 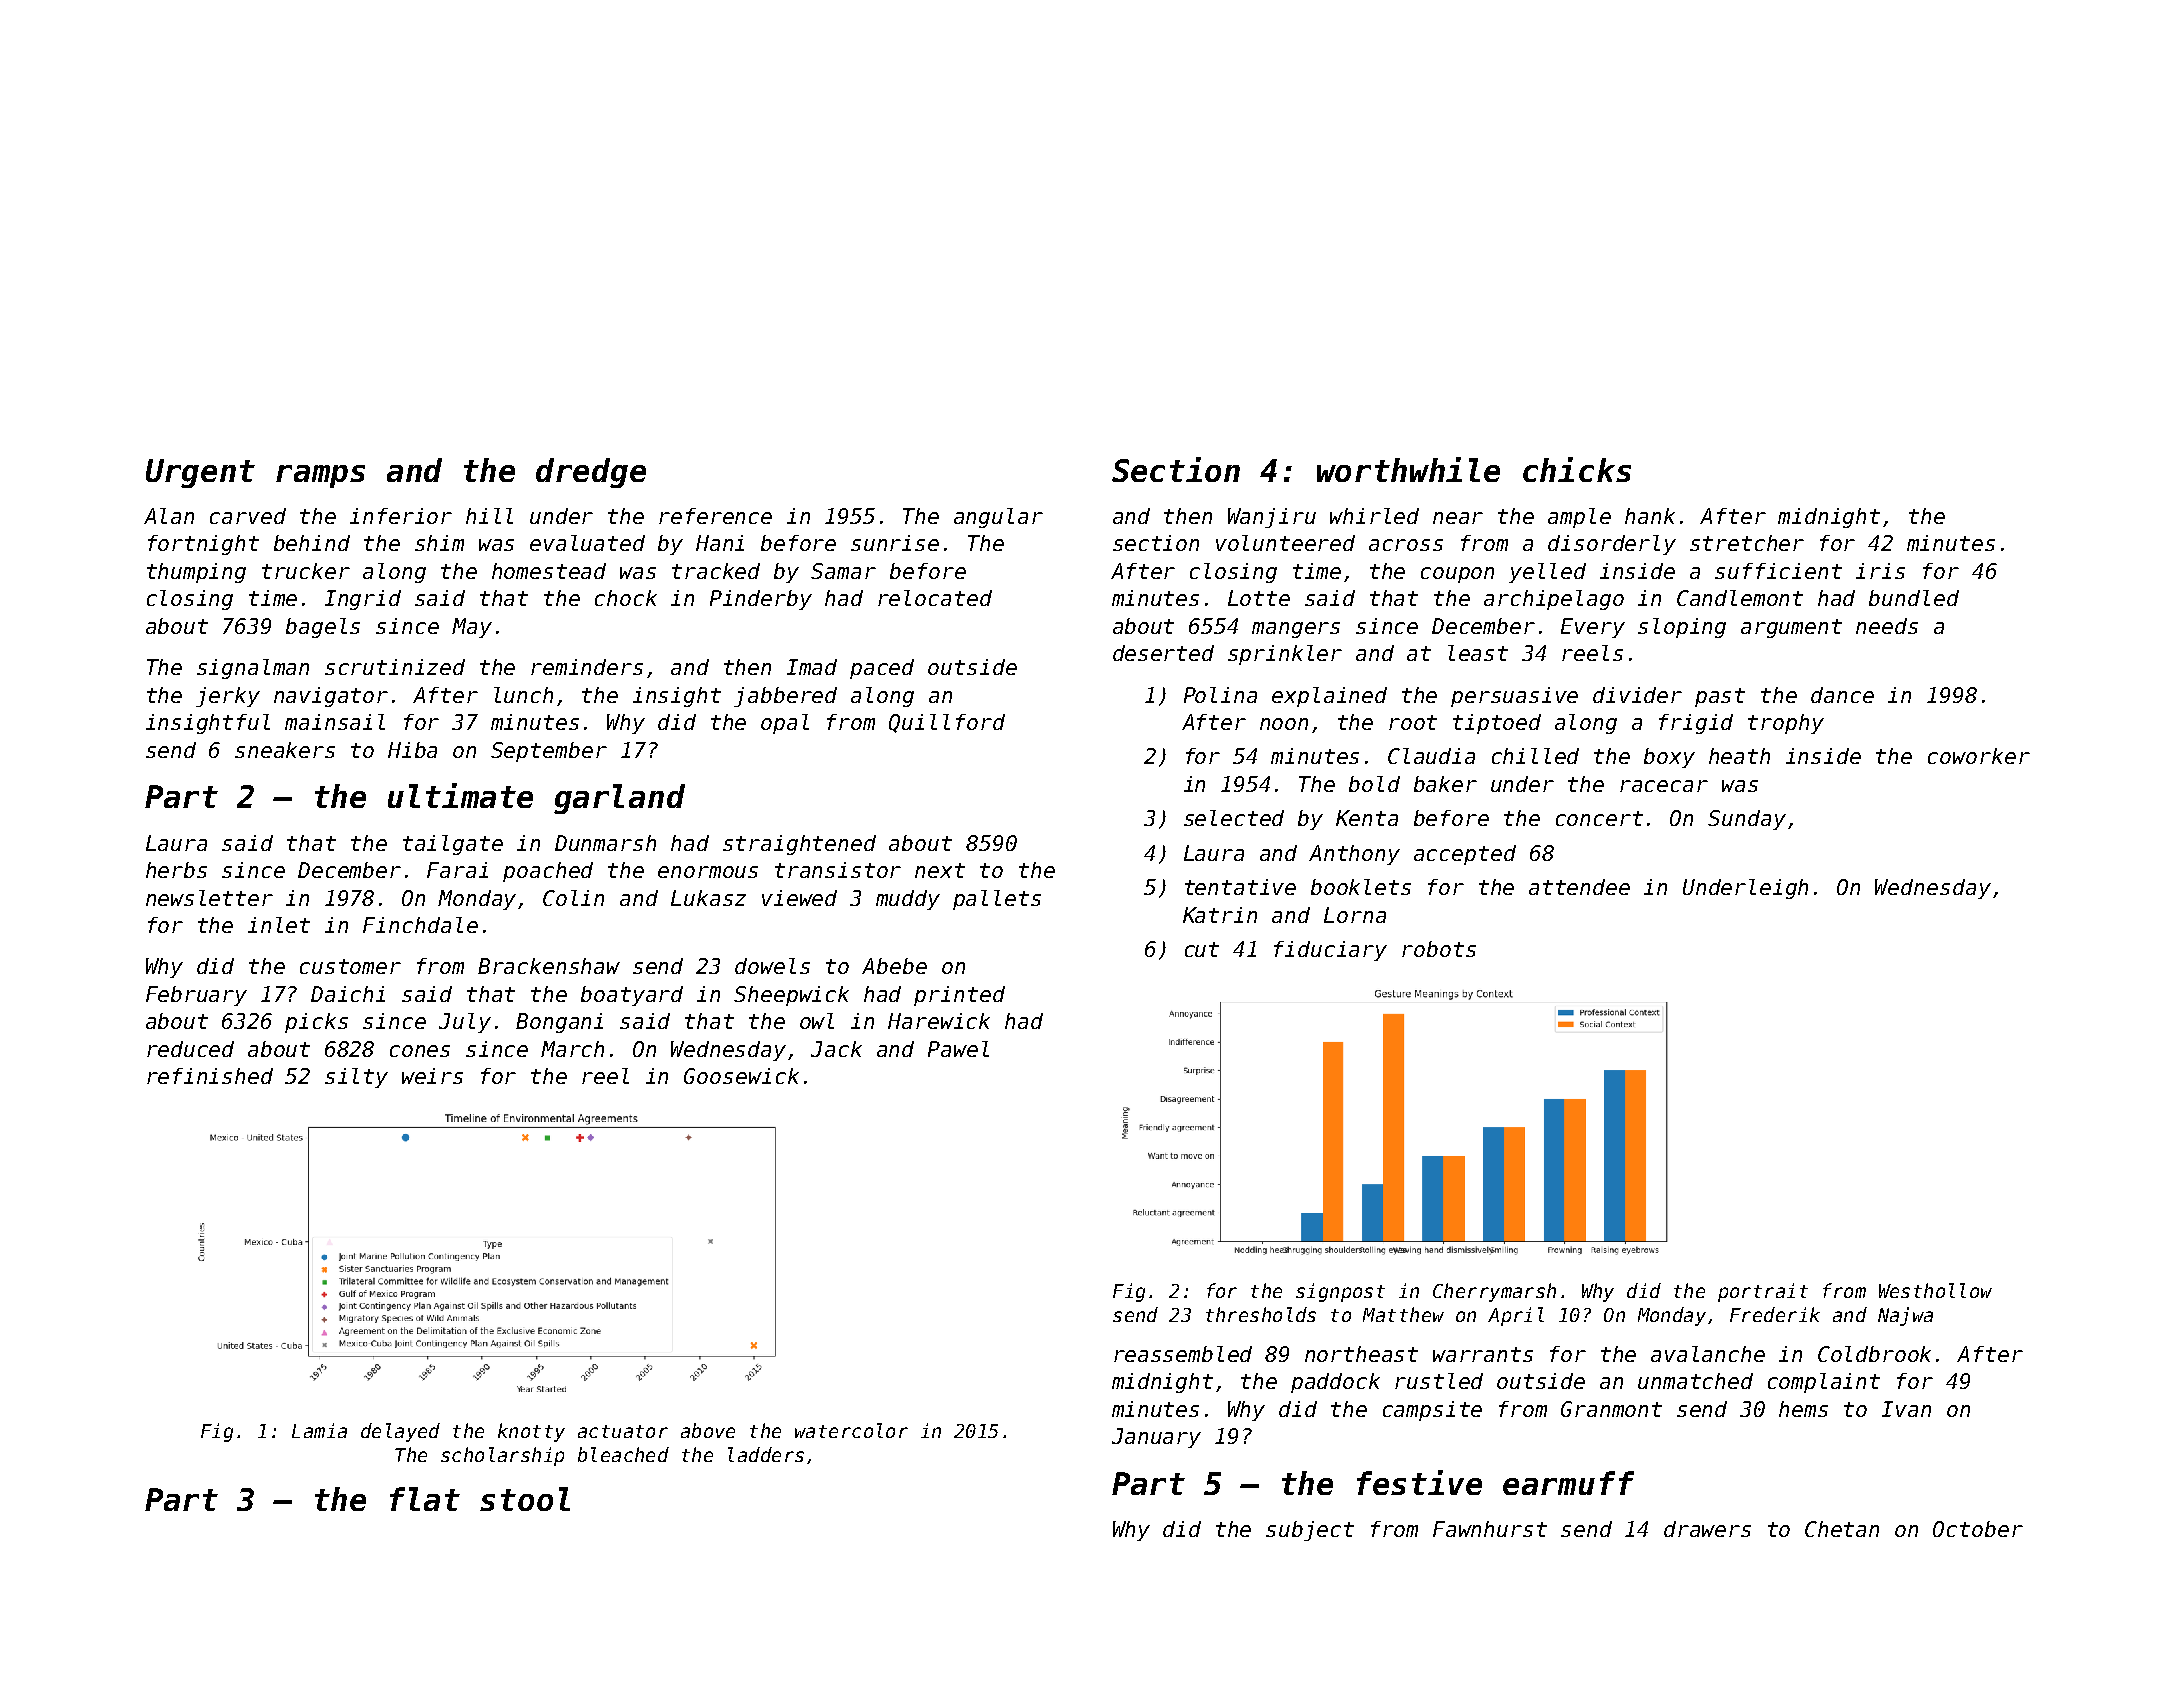 What do you see at coordinates (1234, 818) in the image?
I see `selected` at bounding box center [1234, 818].
